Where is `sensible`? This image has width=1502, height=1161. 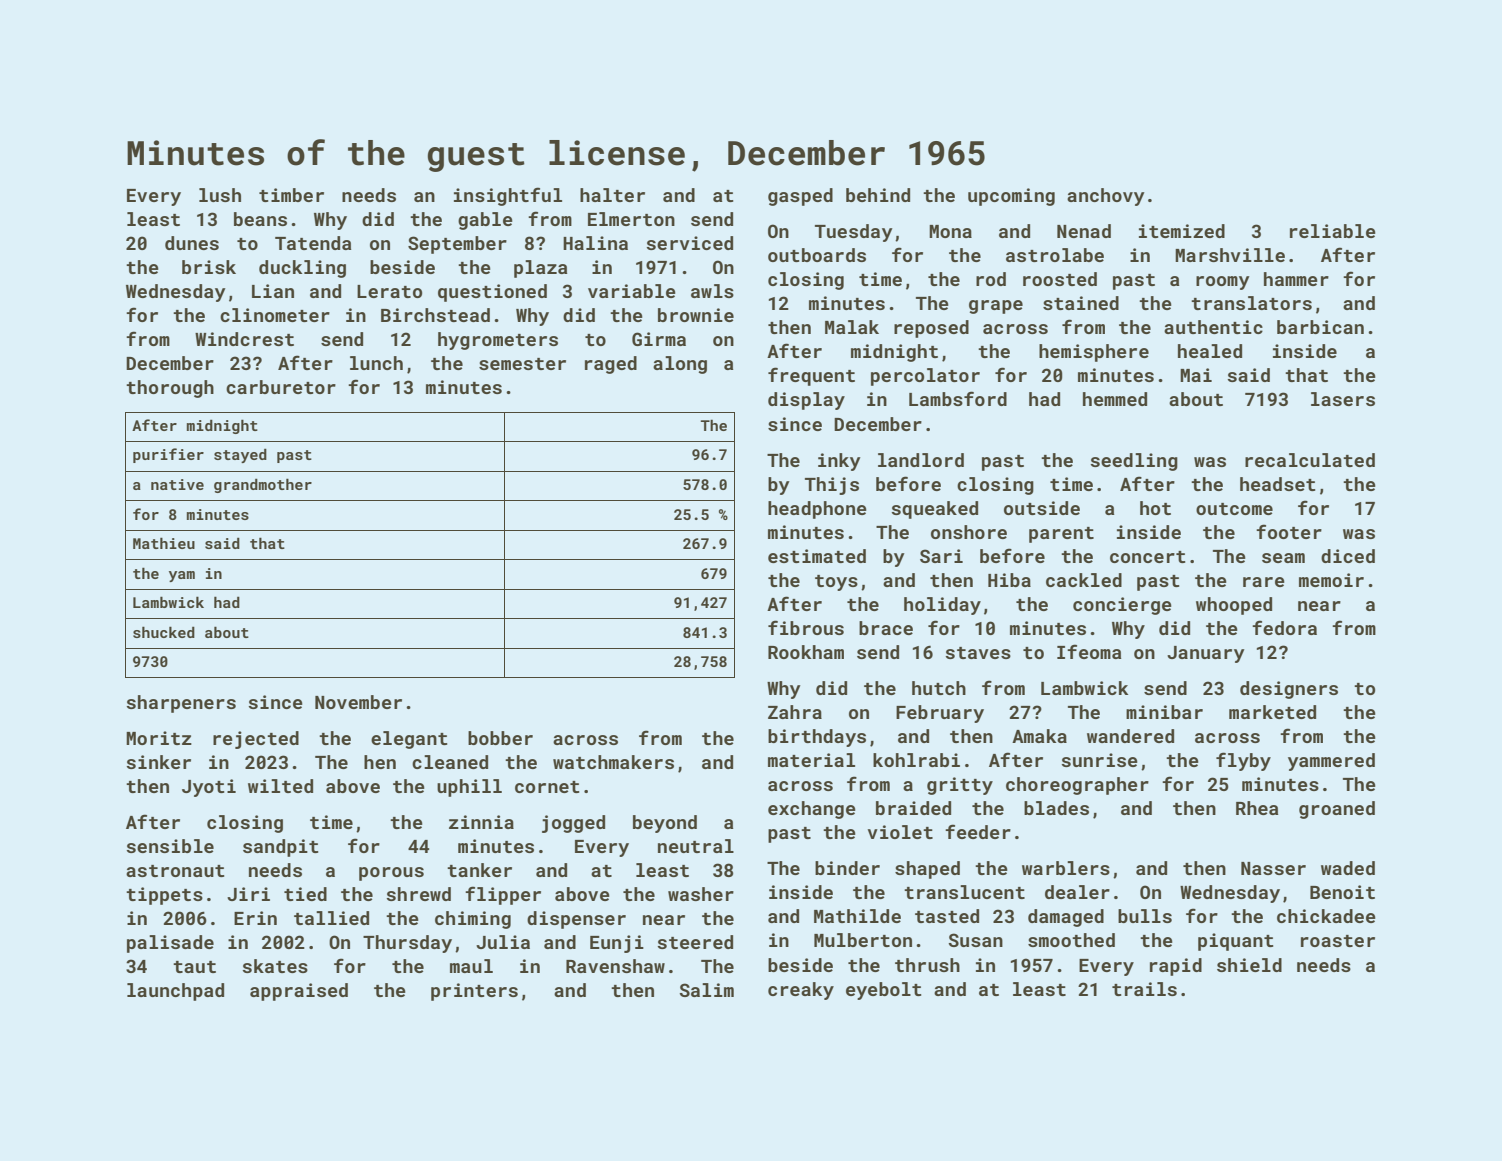 sensible is located at coordinates (170, 846).
